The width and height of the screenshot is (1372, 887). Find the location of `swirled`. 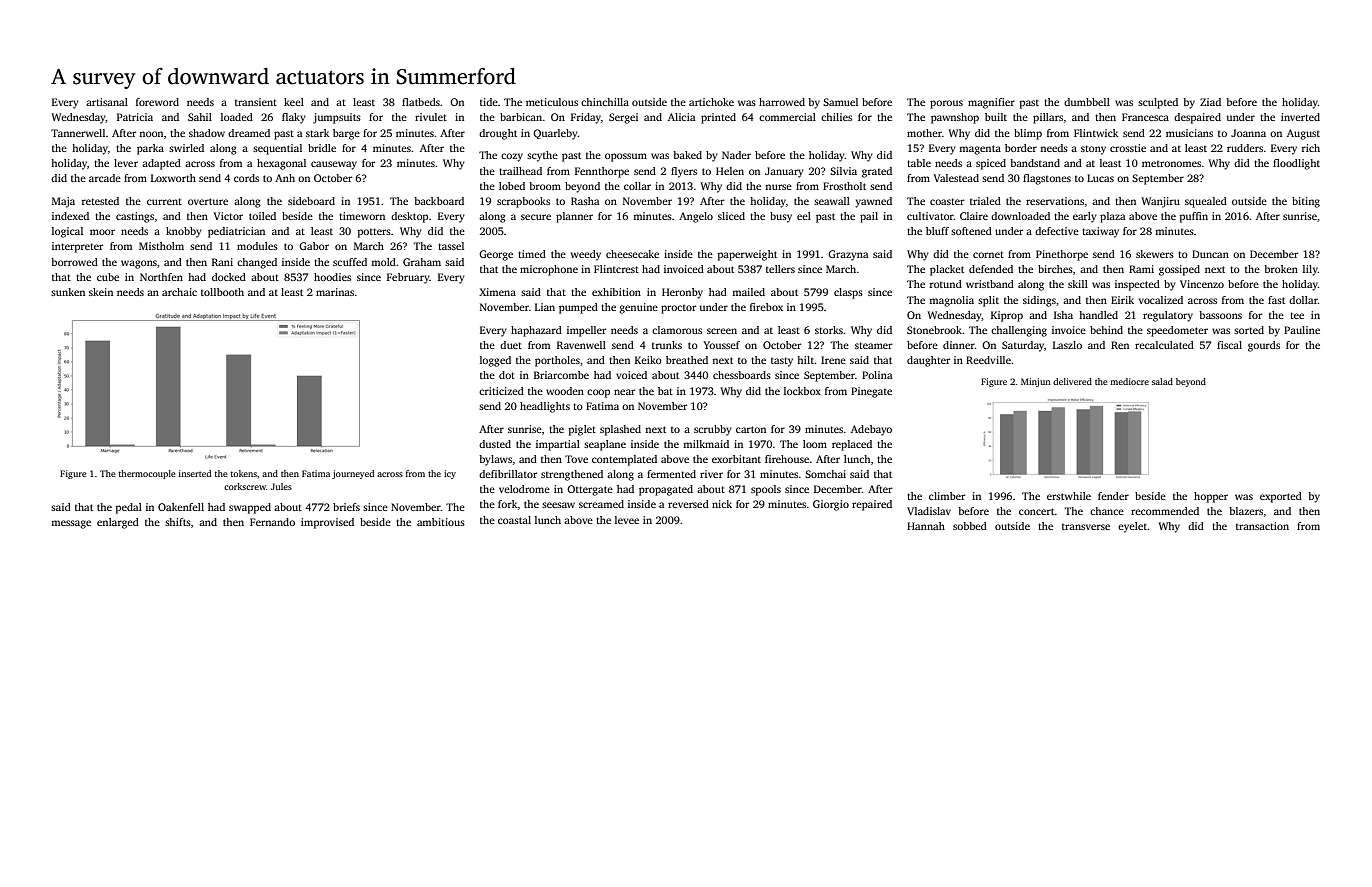

swirled is located at coordinates (186, 148).
